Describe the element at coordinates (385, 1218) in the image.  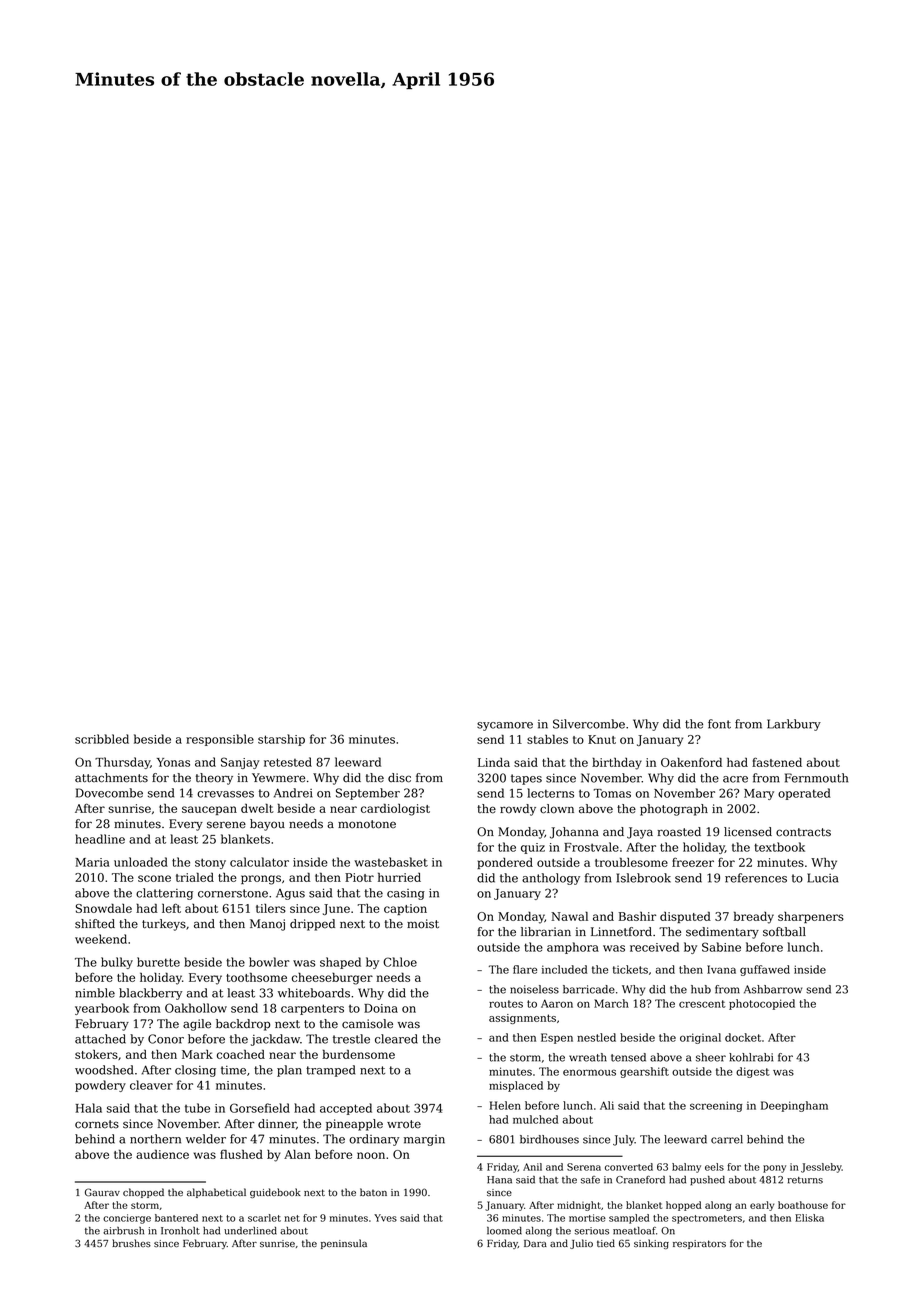
I see `Yves` at that location.
